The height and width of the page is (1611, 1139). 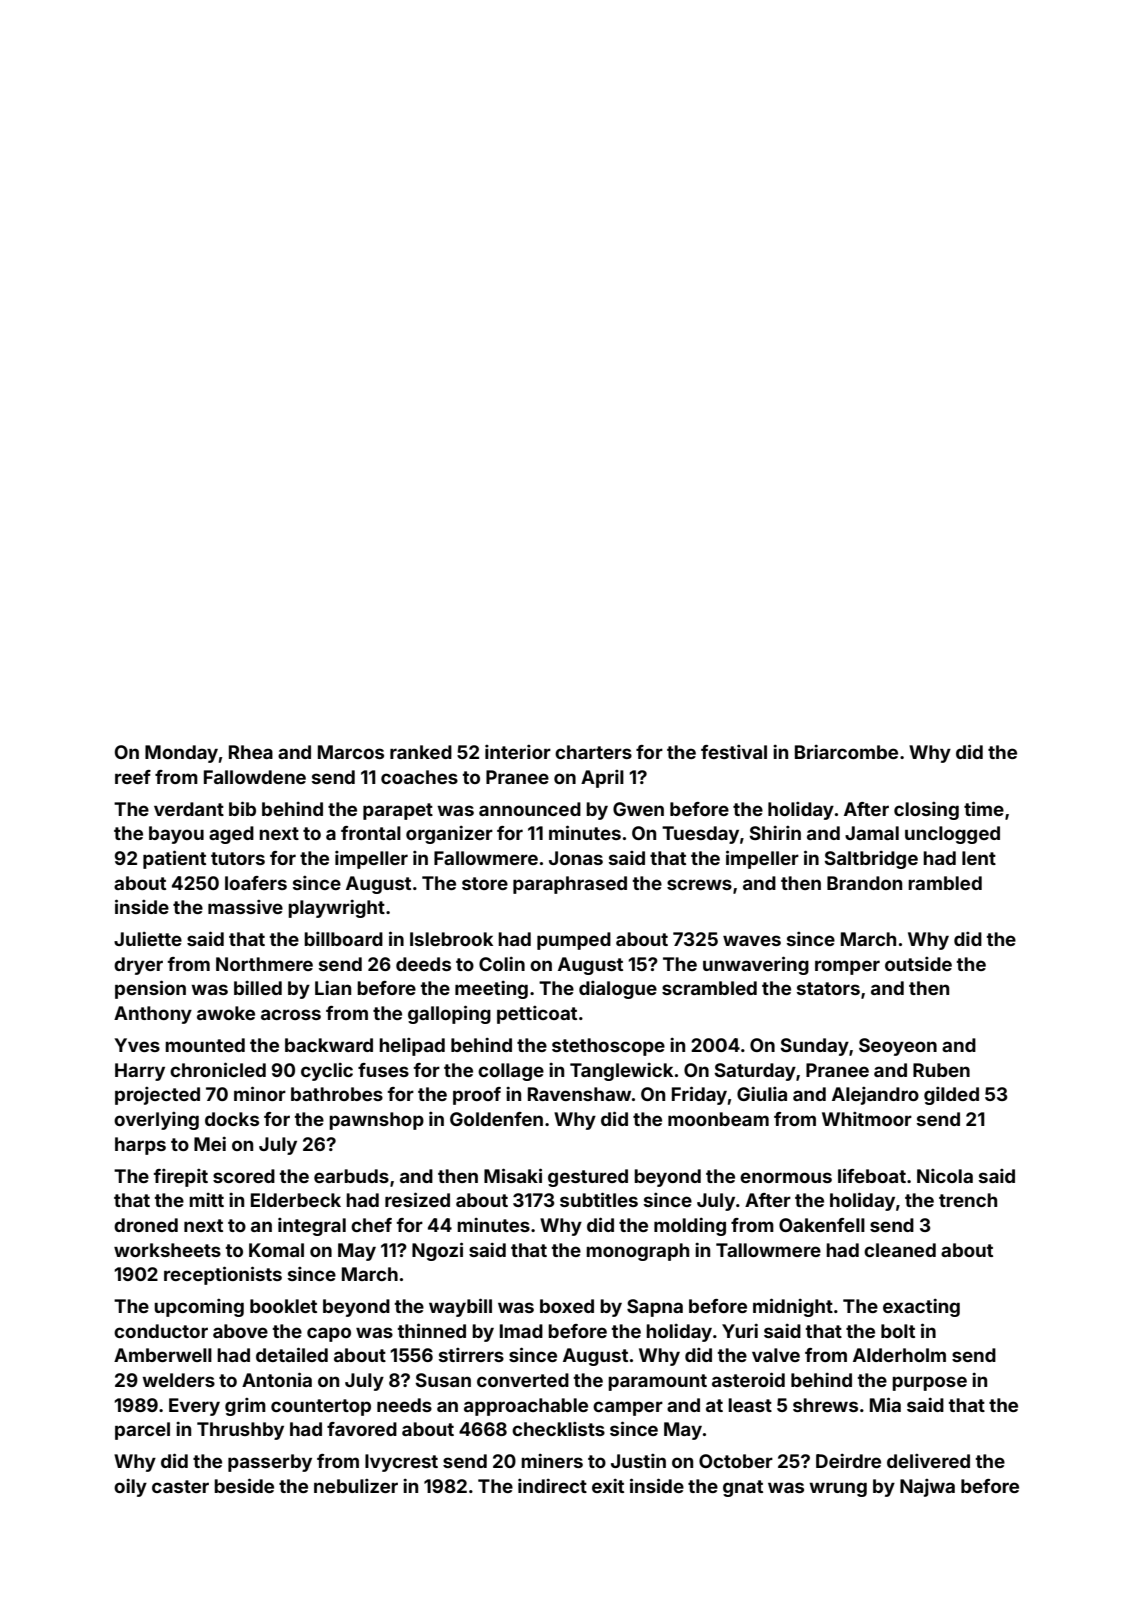 I want to click on pumped, so click(x=574, y=941).
